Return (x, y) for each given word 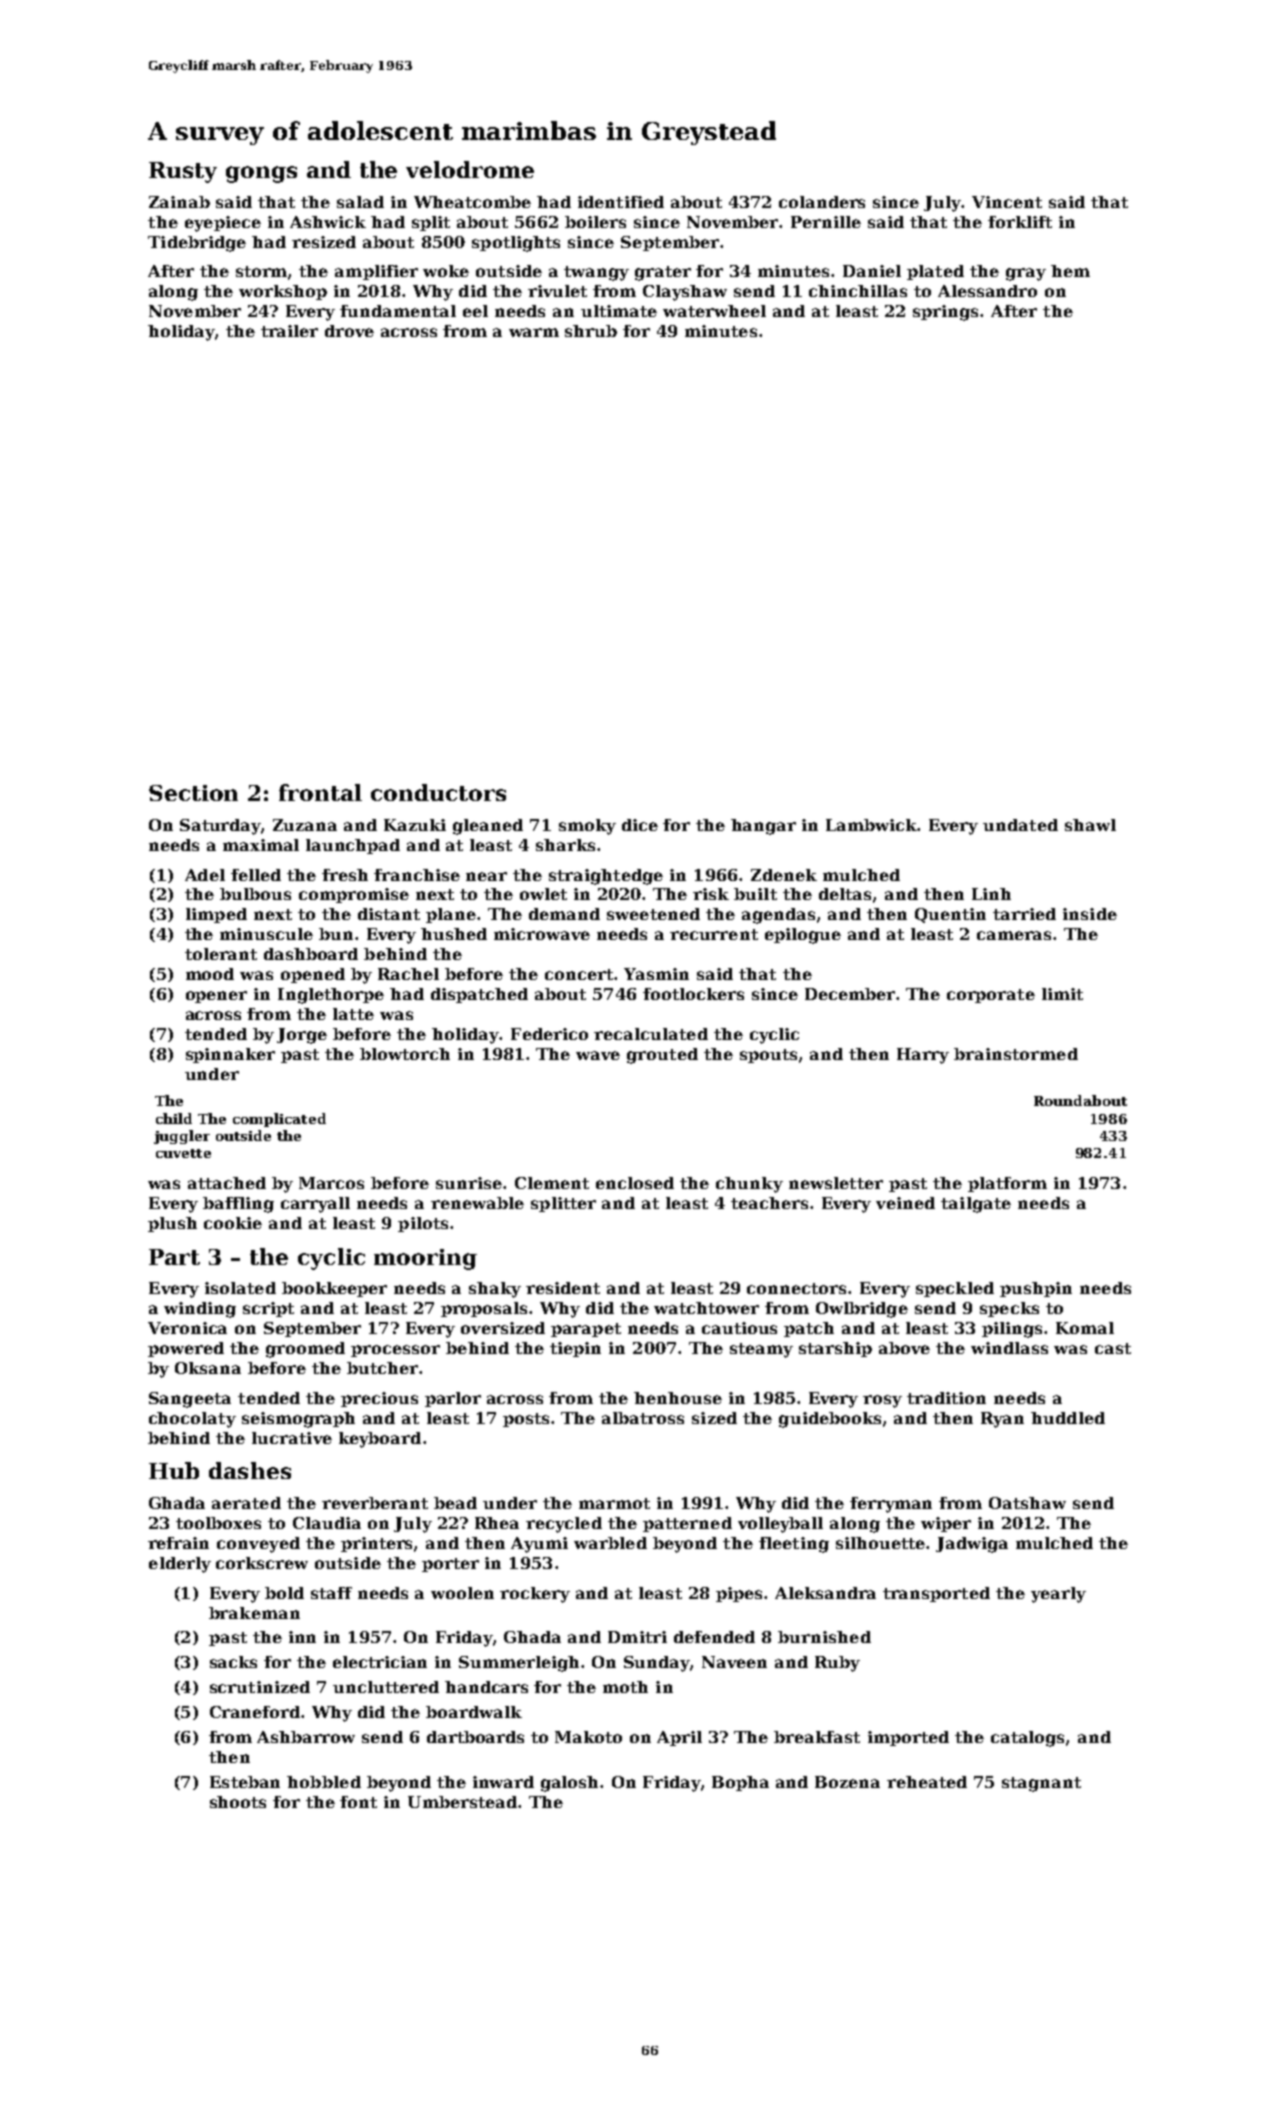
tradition (946, 1398)
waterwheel (714, 311)
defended (714, 1637)
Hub (174, 1470)
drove (349, 331)
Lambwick (872, 825)
